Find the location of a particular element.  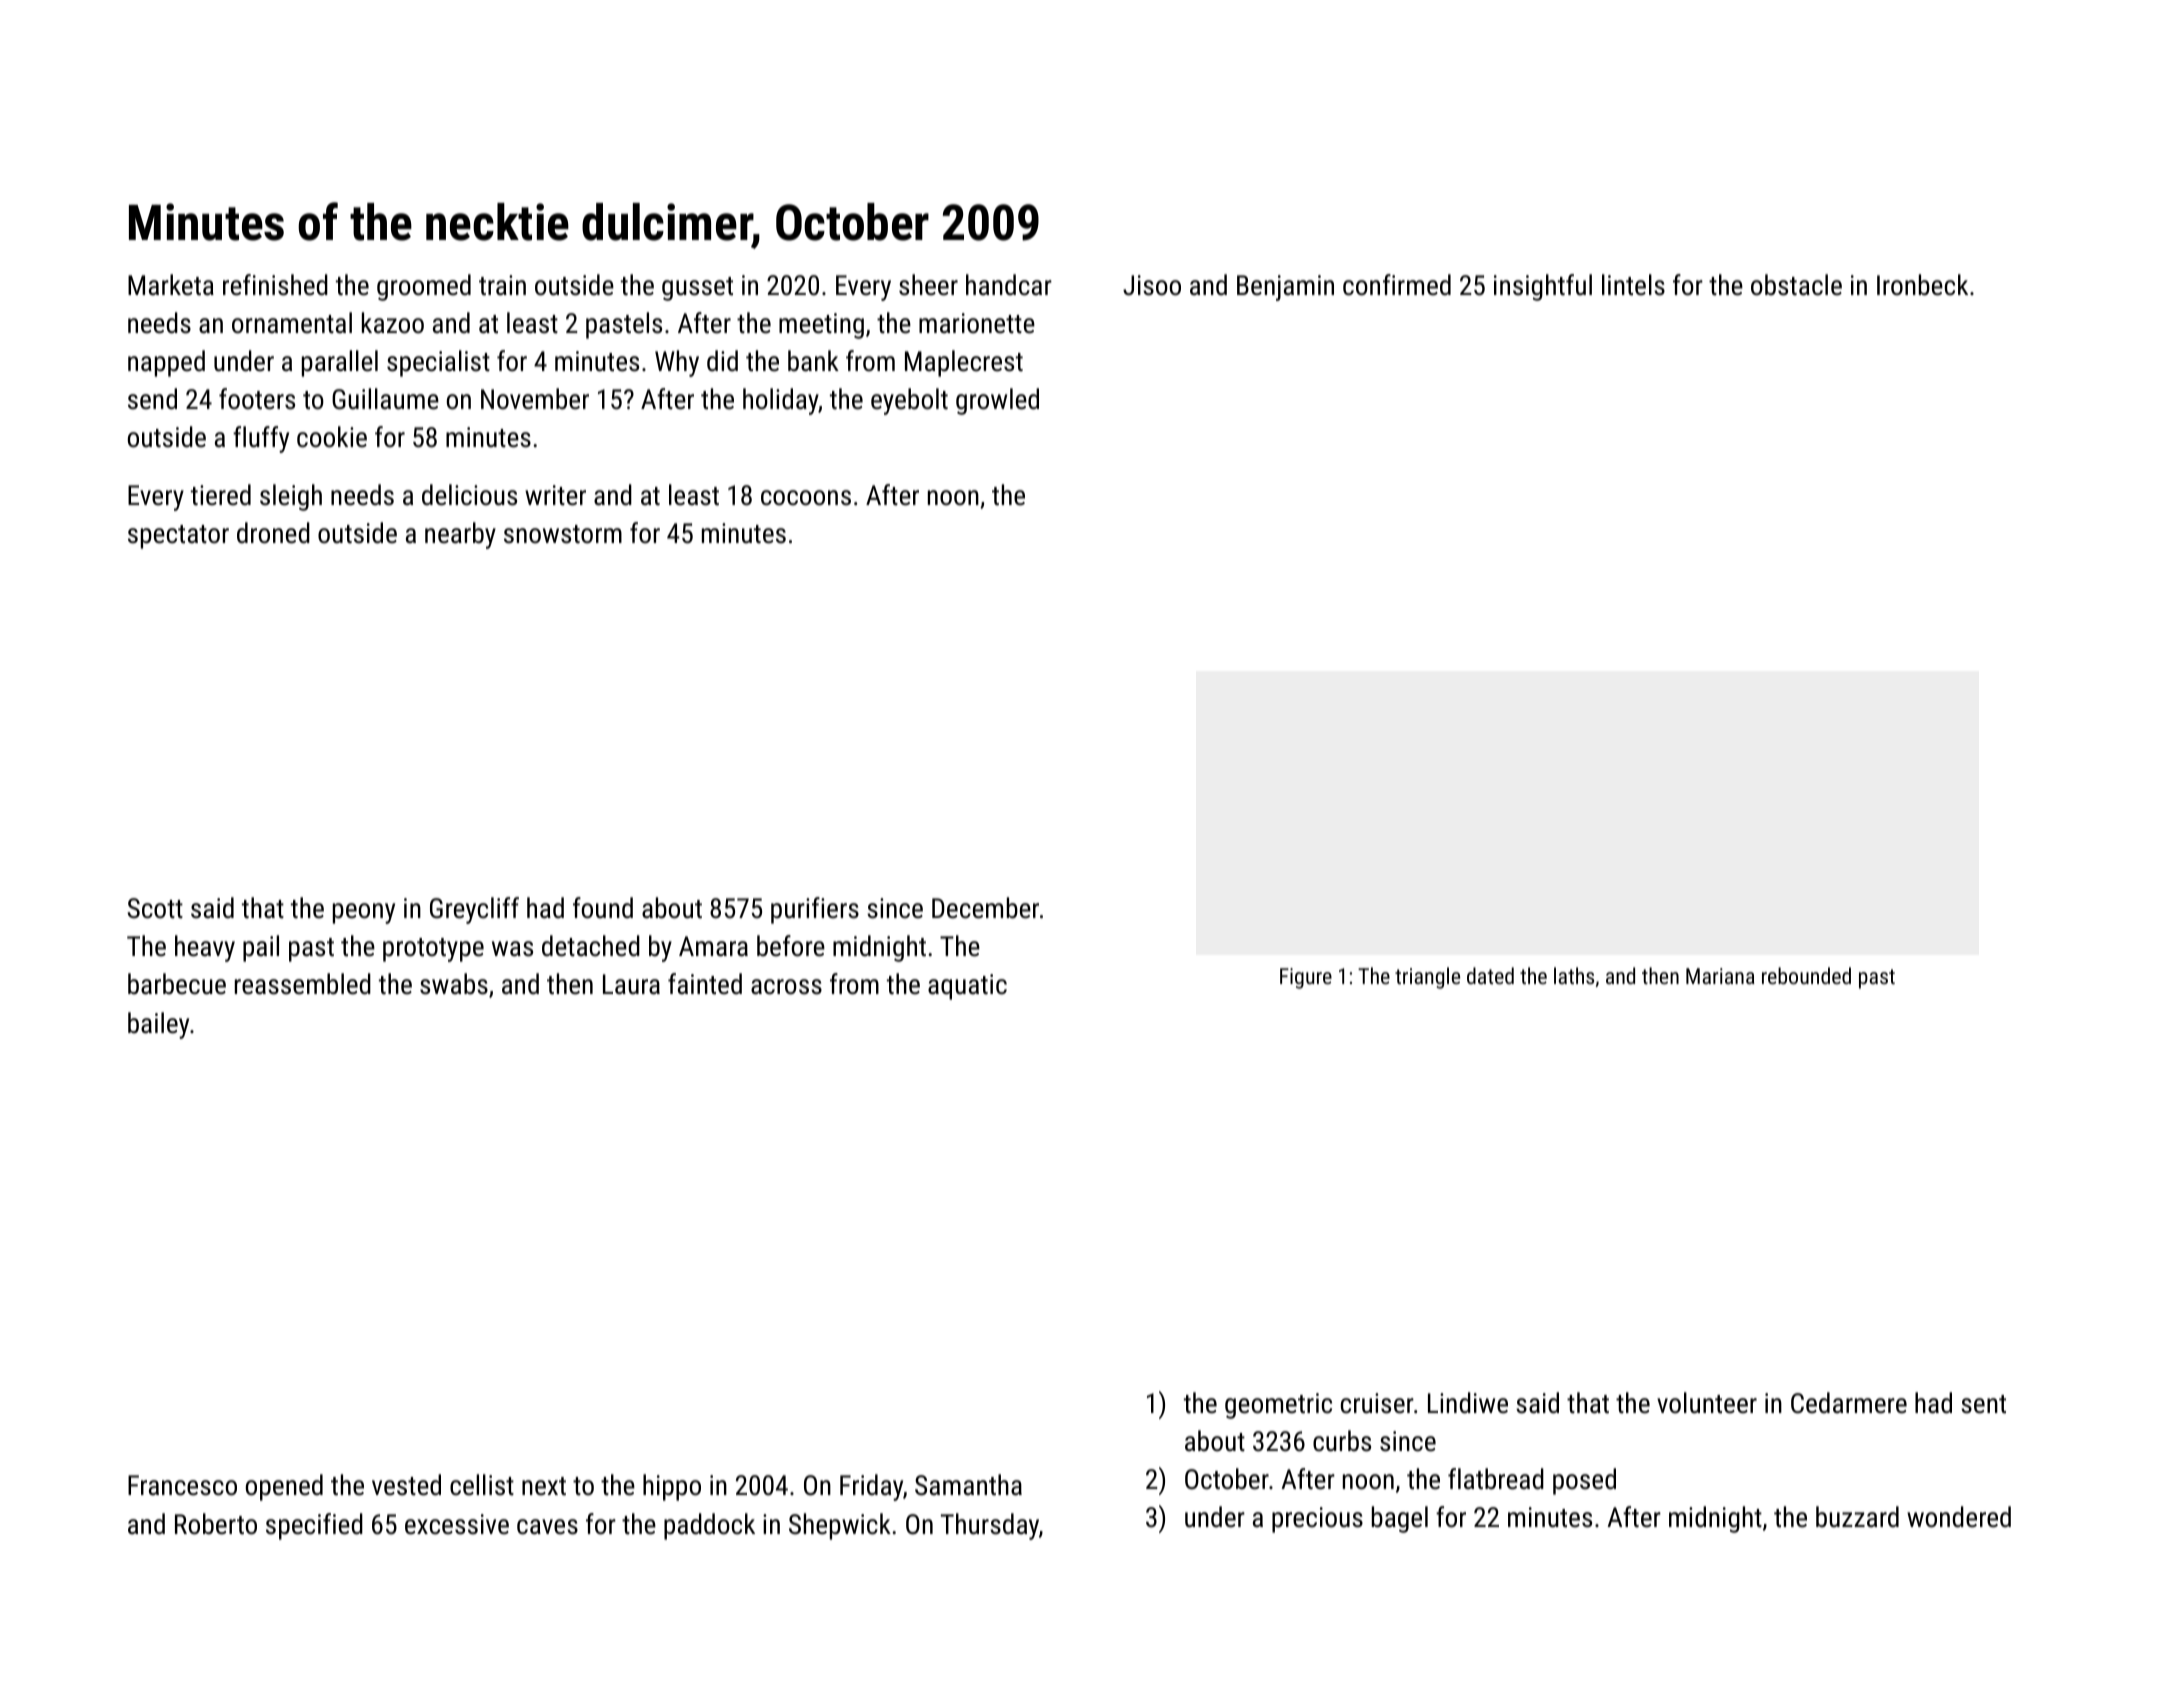

nearby is located at coordinates (460, 535).
